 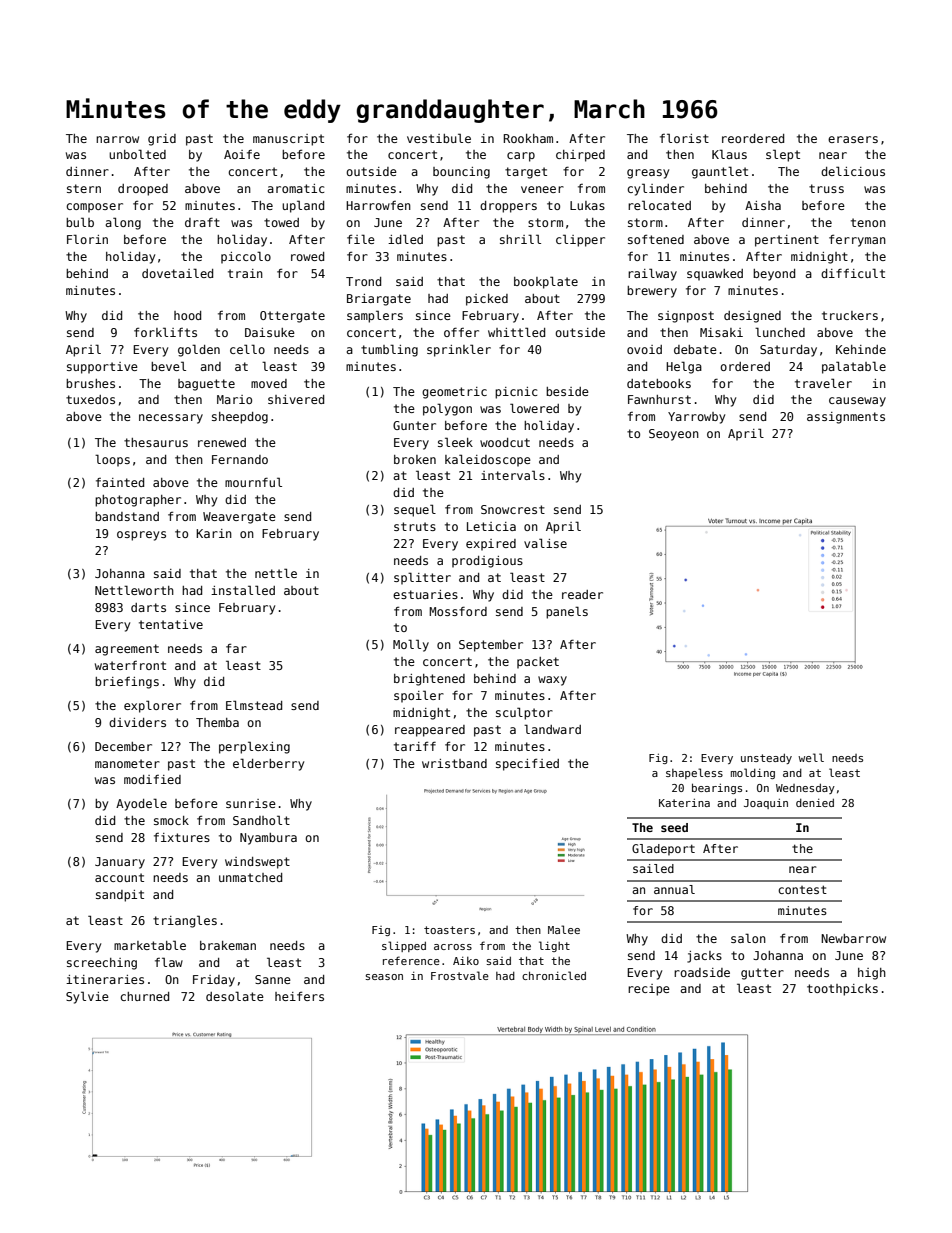 I want to click on denied, so click(x=815, y=803).
